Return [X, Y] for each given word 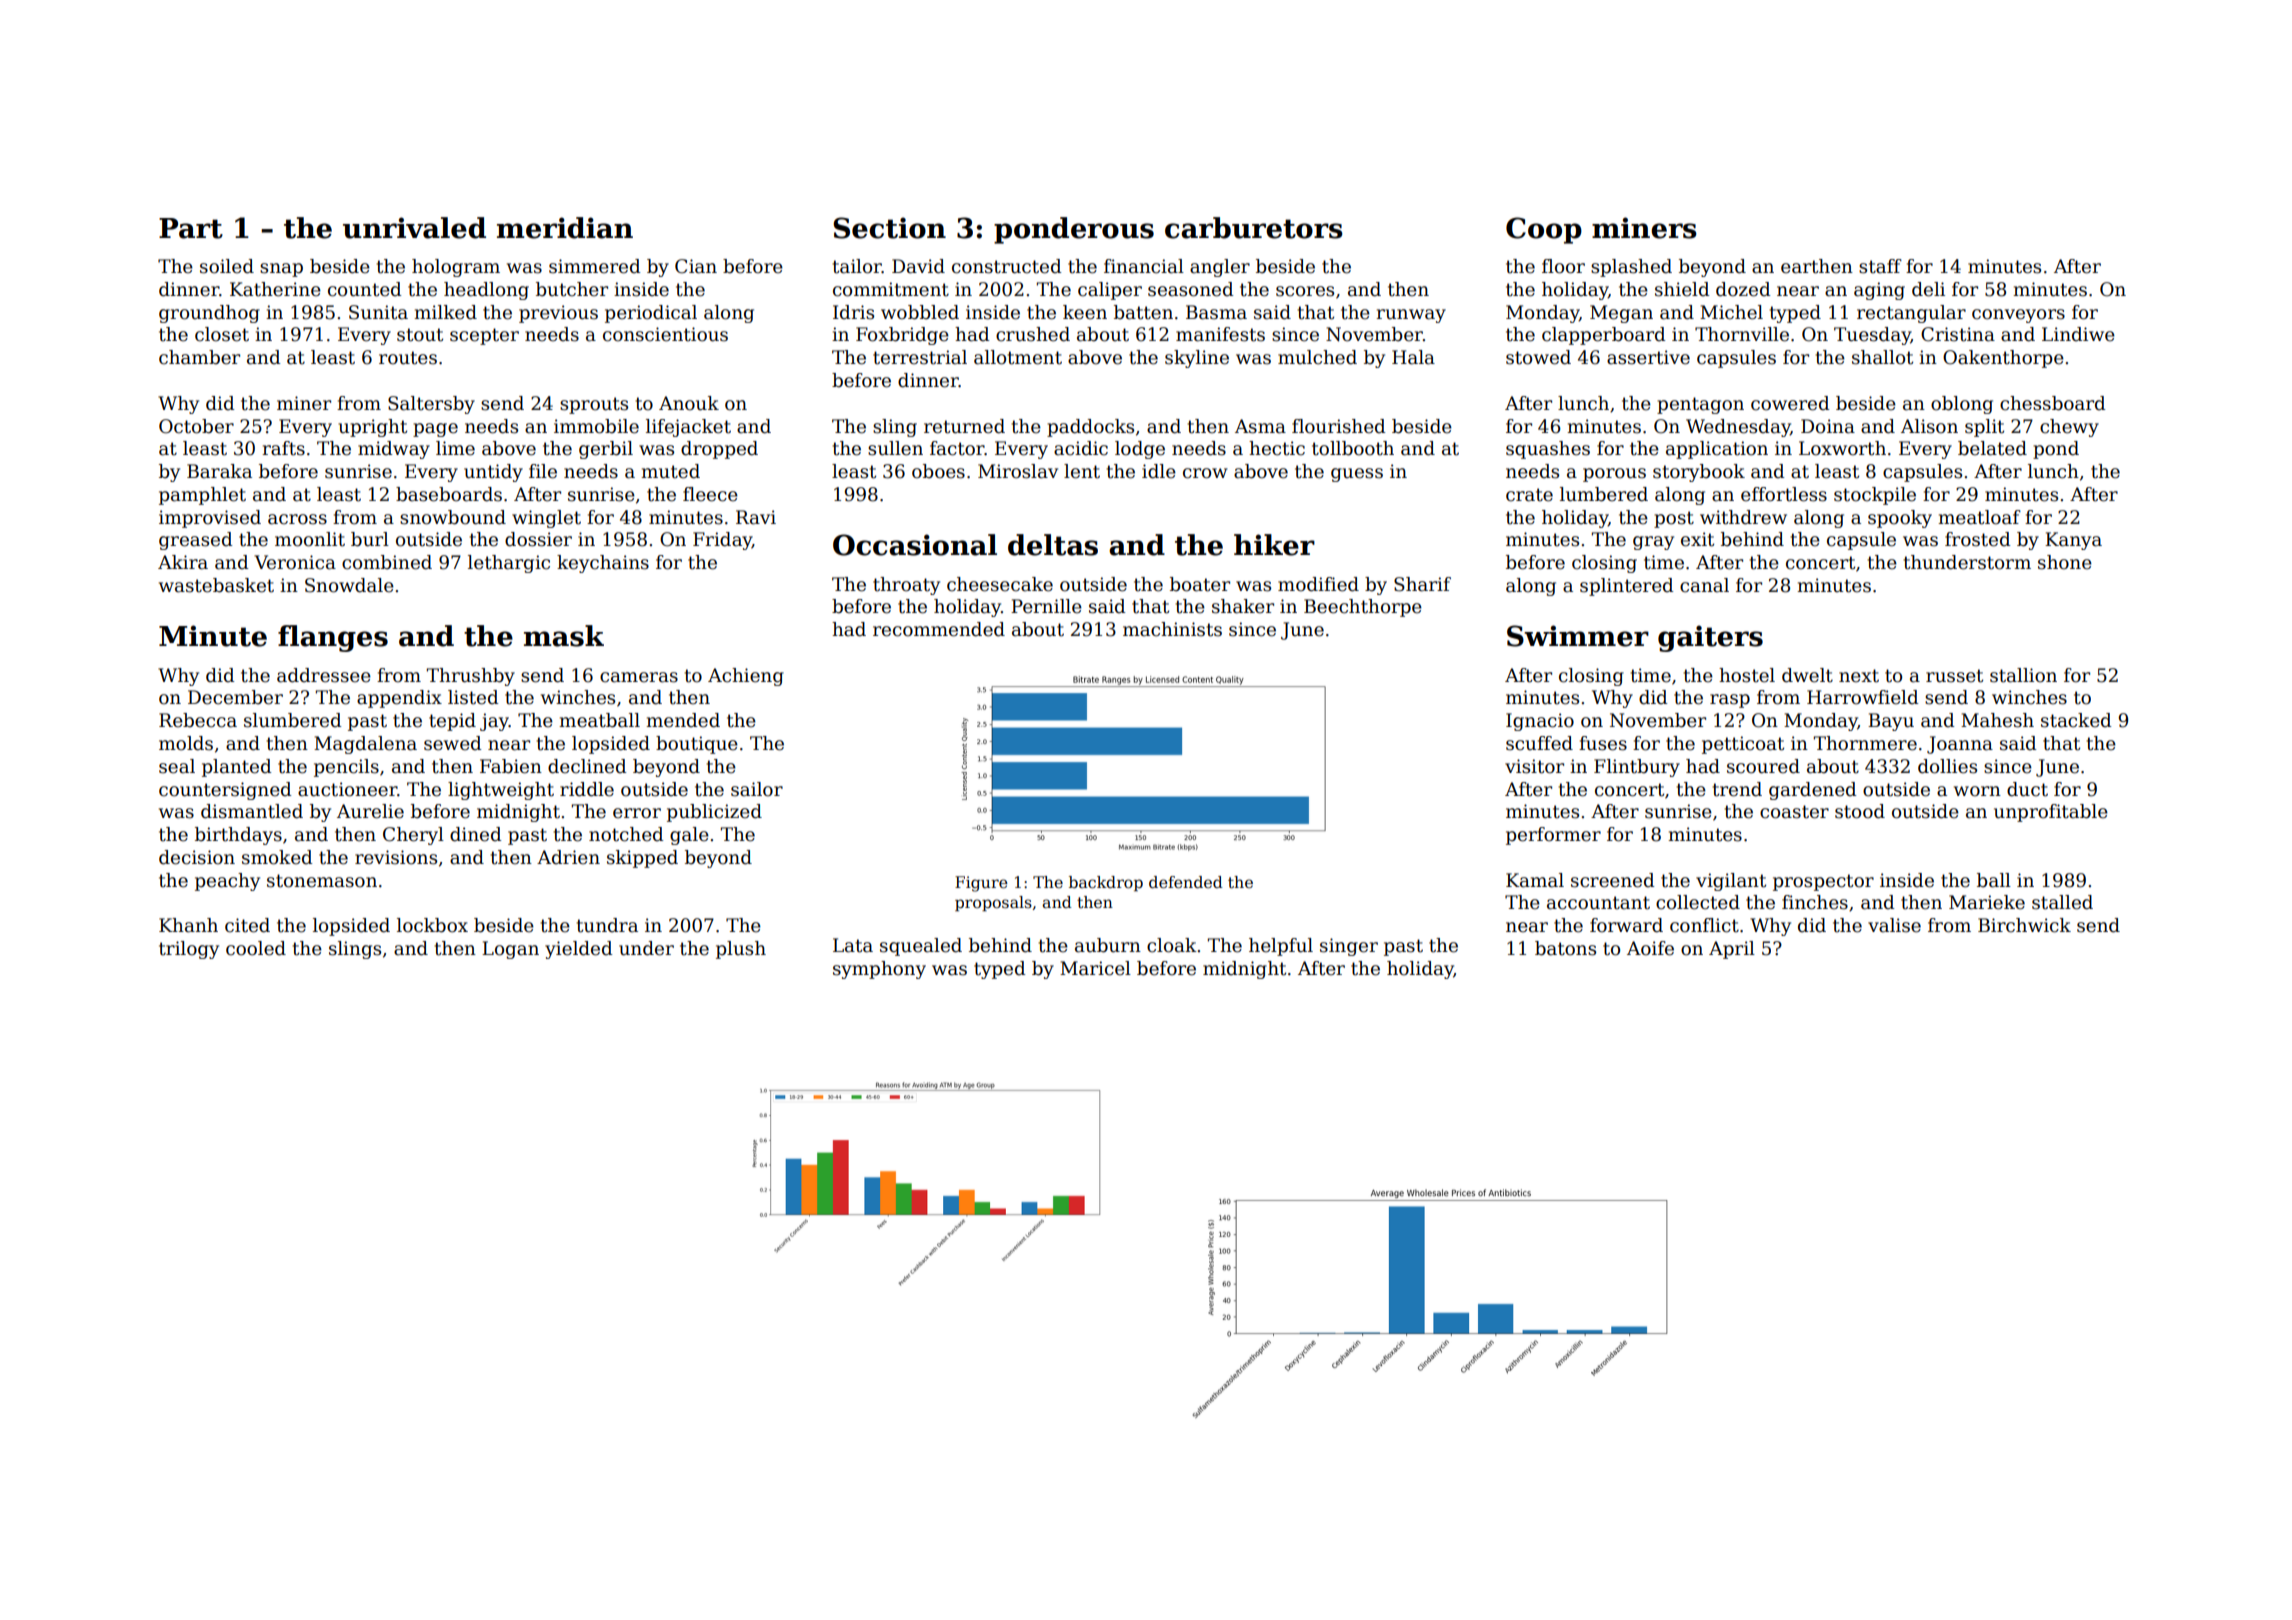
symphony [879, 970]
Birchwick [2024, 925]
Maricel [1095, 968]
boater [1200, 584]
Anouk [689, 403]
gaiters [1710, 638]
